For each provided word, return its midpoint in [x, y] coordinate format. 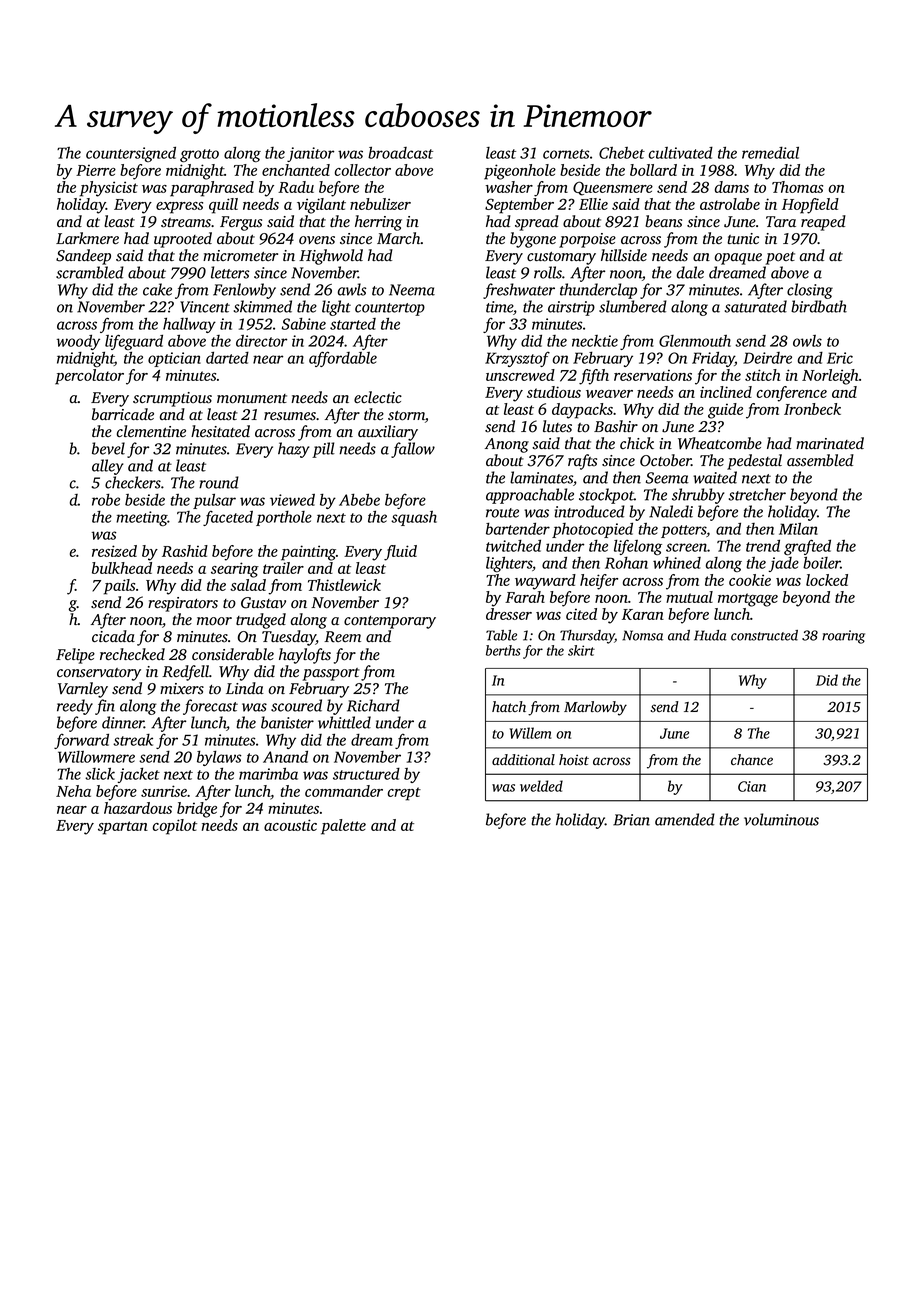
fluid [400, 553]
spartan [123, 828]
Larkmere [87, 238]
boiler [822, 562]
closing [810, 291]
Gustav [263, 603]
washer [509, 187]
